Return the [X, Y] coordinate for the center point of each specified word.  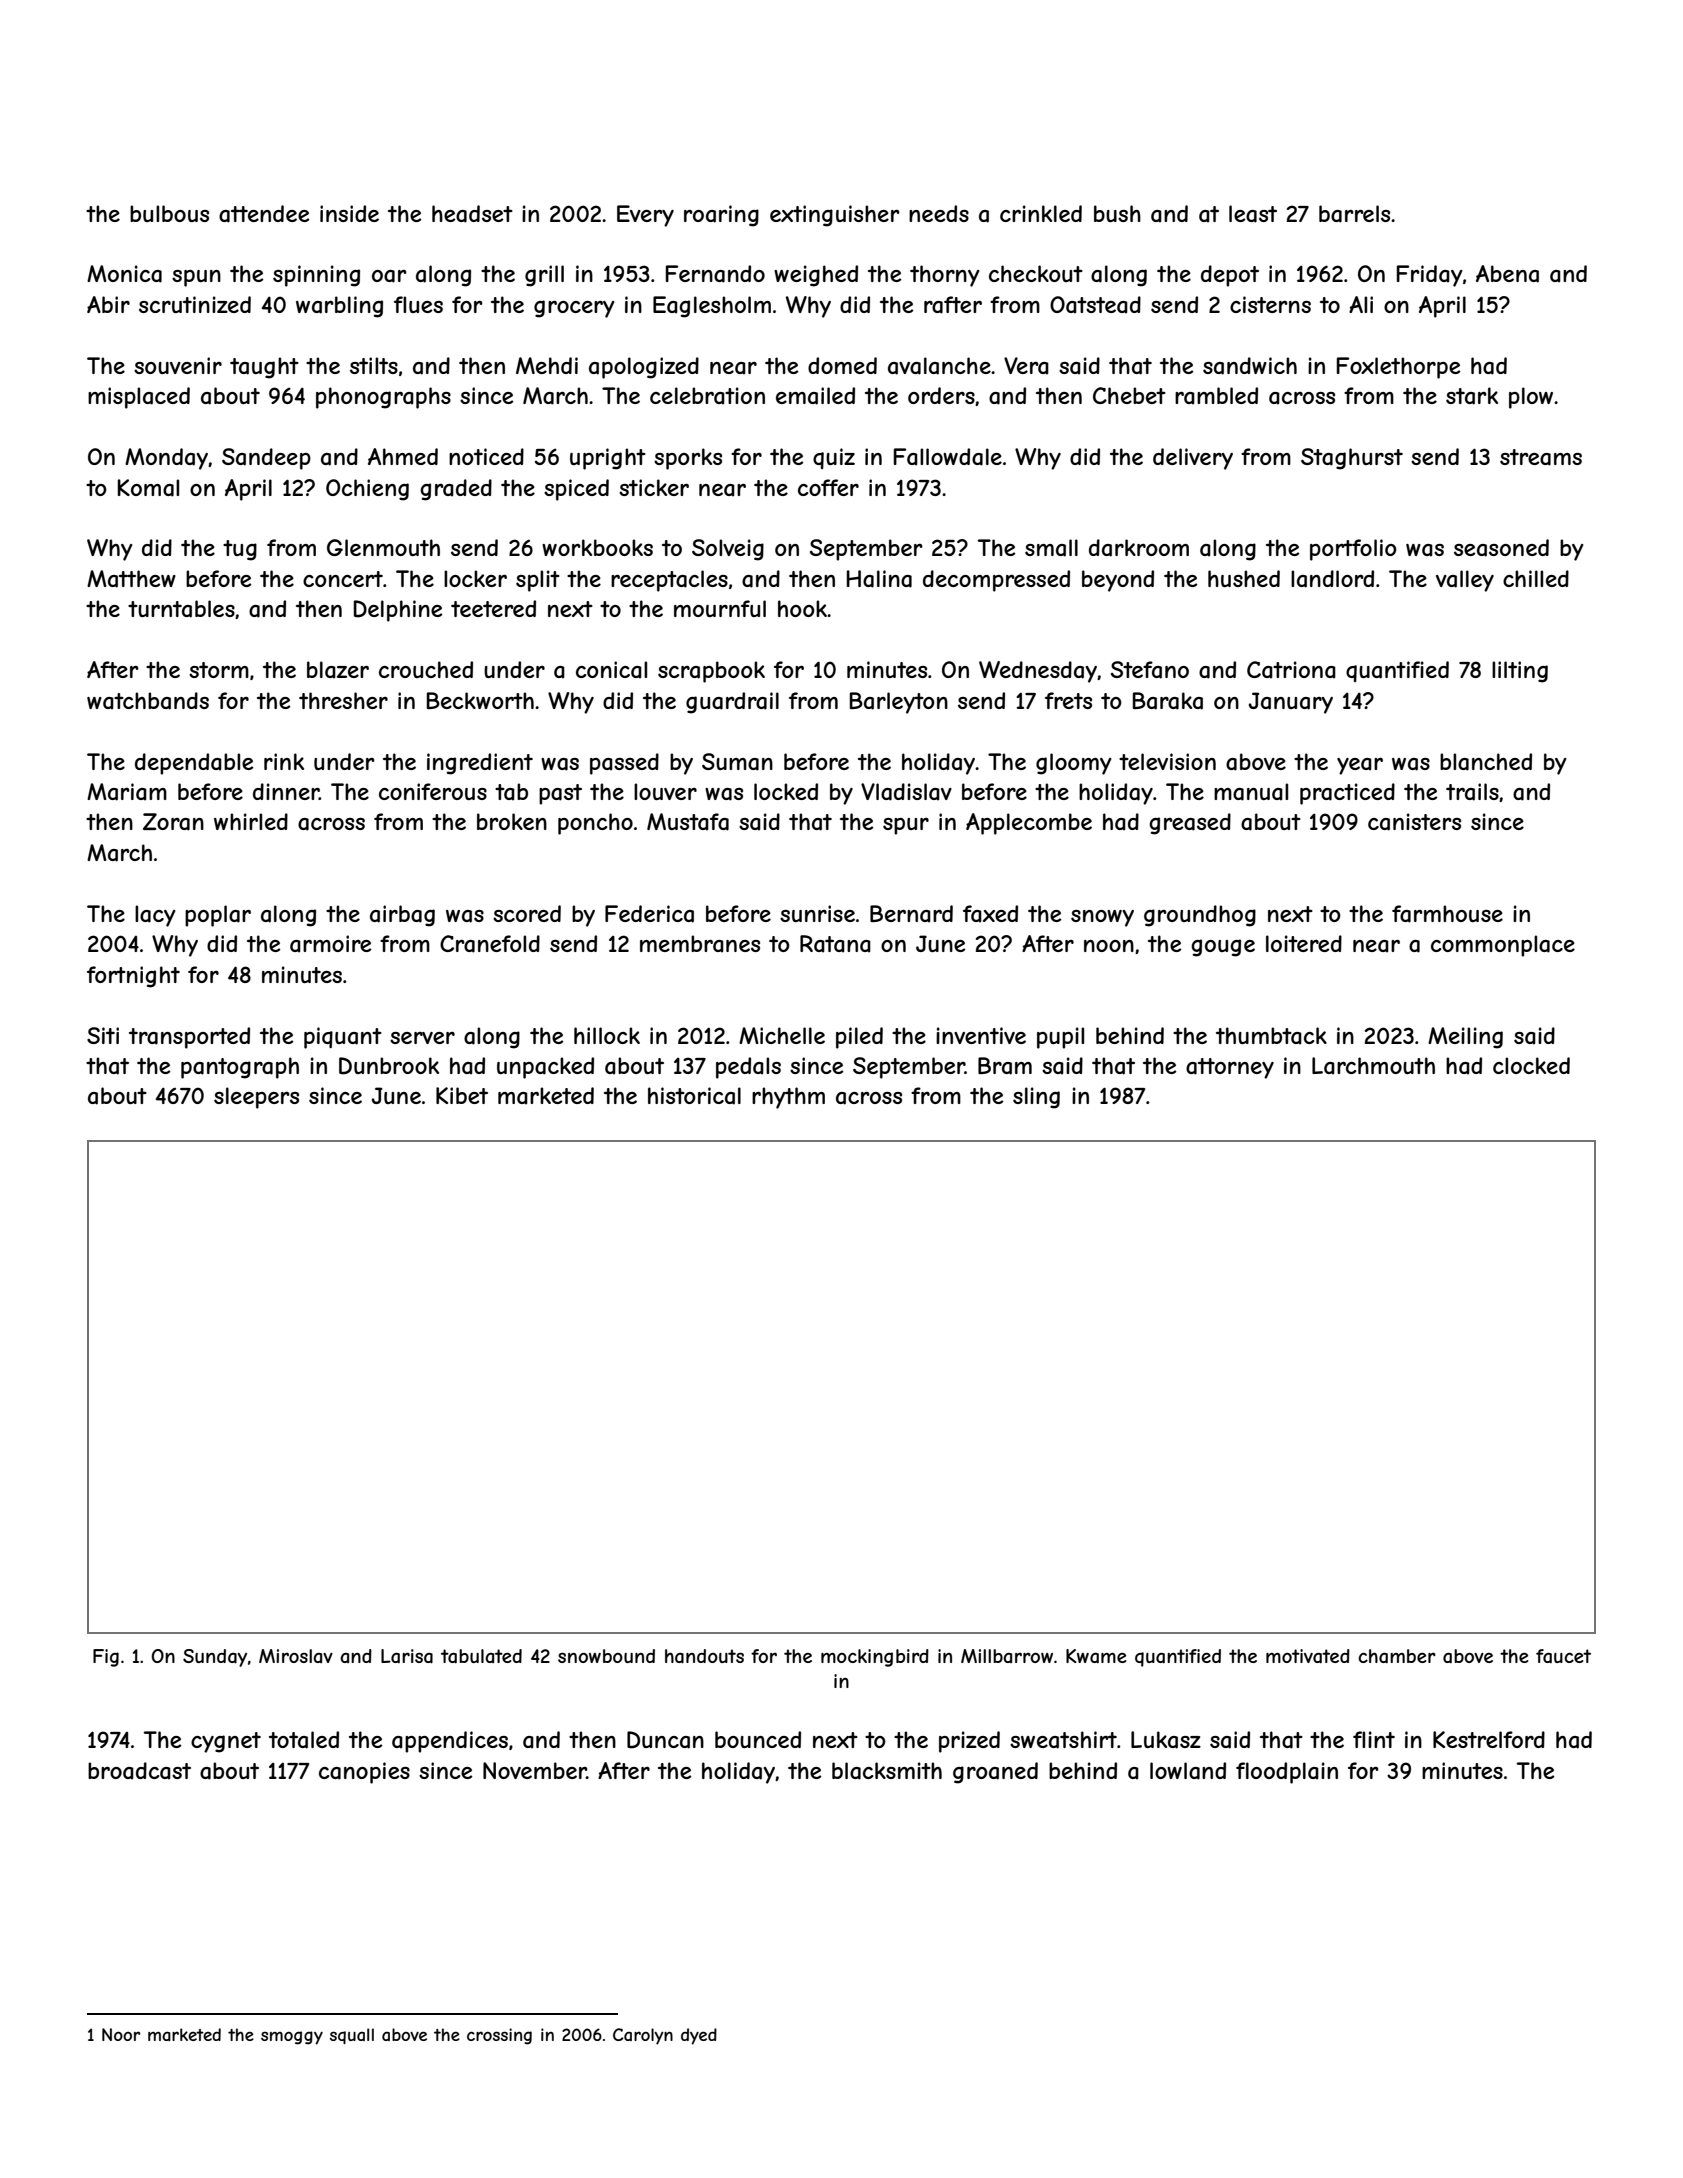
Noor [121, 2034]
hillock [607, 1035]
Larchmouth [1373, 1066]
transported [189, 1038]
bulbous [169, 213]
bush [1117, 213]
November [535, 1770]
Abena [1507, 274]
